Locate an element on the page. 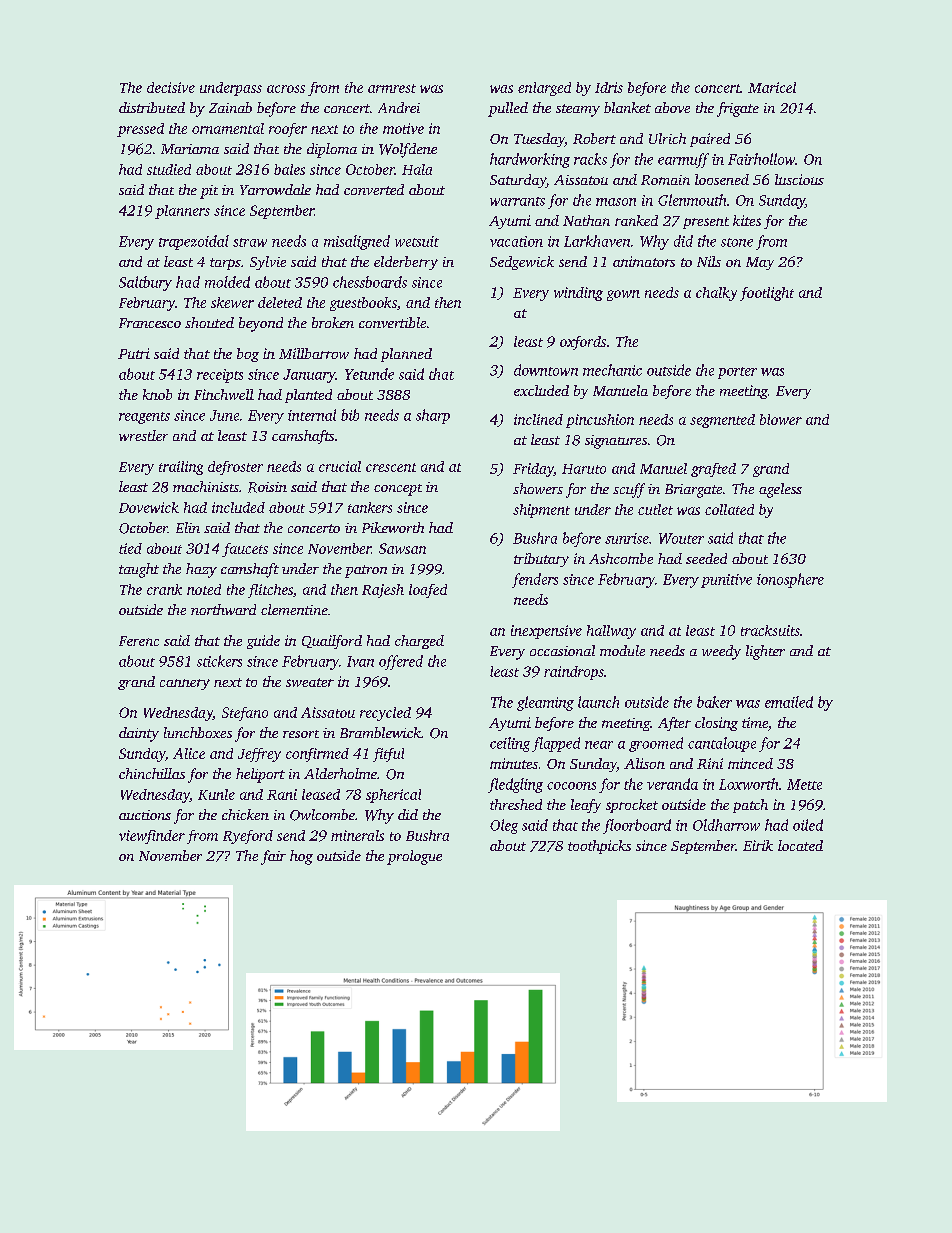 The width and height of the image is (952, 1233). tied is located at coordinates (130, 548).
